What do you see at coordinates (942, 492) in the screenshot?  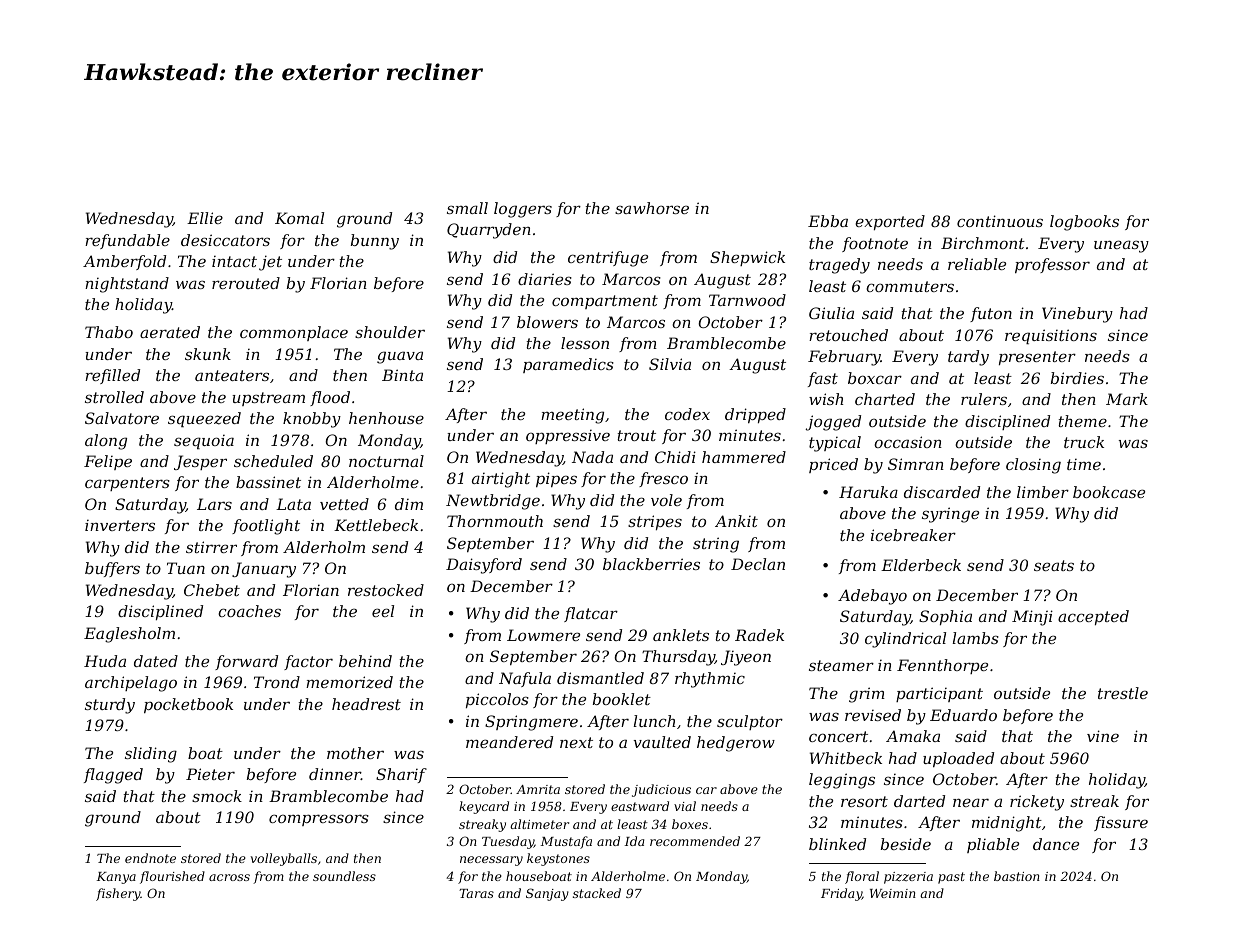 I see `discarded` at bounding box center [942, 492].
